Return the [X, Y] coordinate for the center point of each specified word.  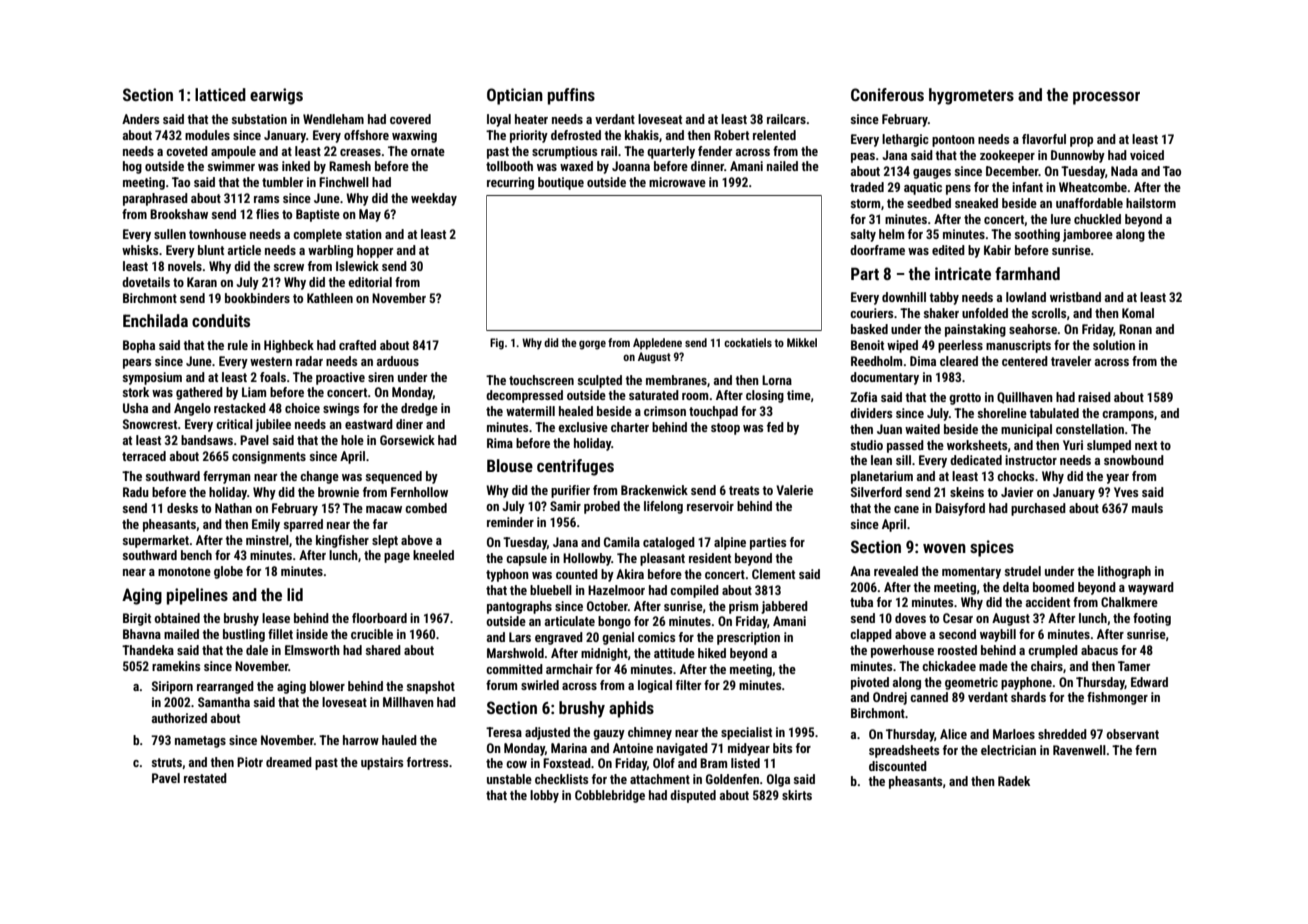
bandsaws [207, 440]
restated [205, 778]
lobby [544, 796]
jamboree [1088, 235]
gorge [592, 345]
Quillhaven [1025, 398]
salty [863, 235]
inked [296, 166]
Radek [1014, 781]
